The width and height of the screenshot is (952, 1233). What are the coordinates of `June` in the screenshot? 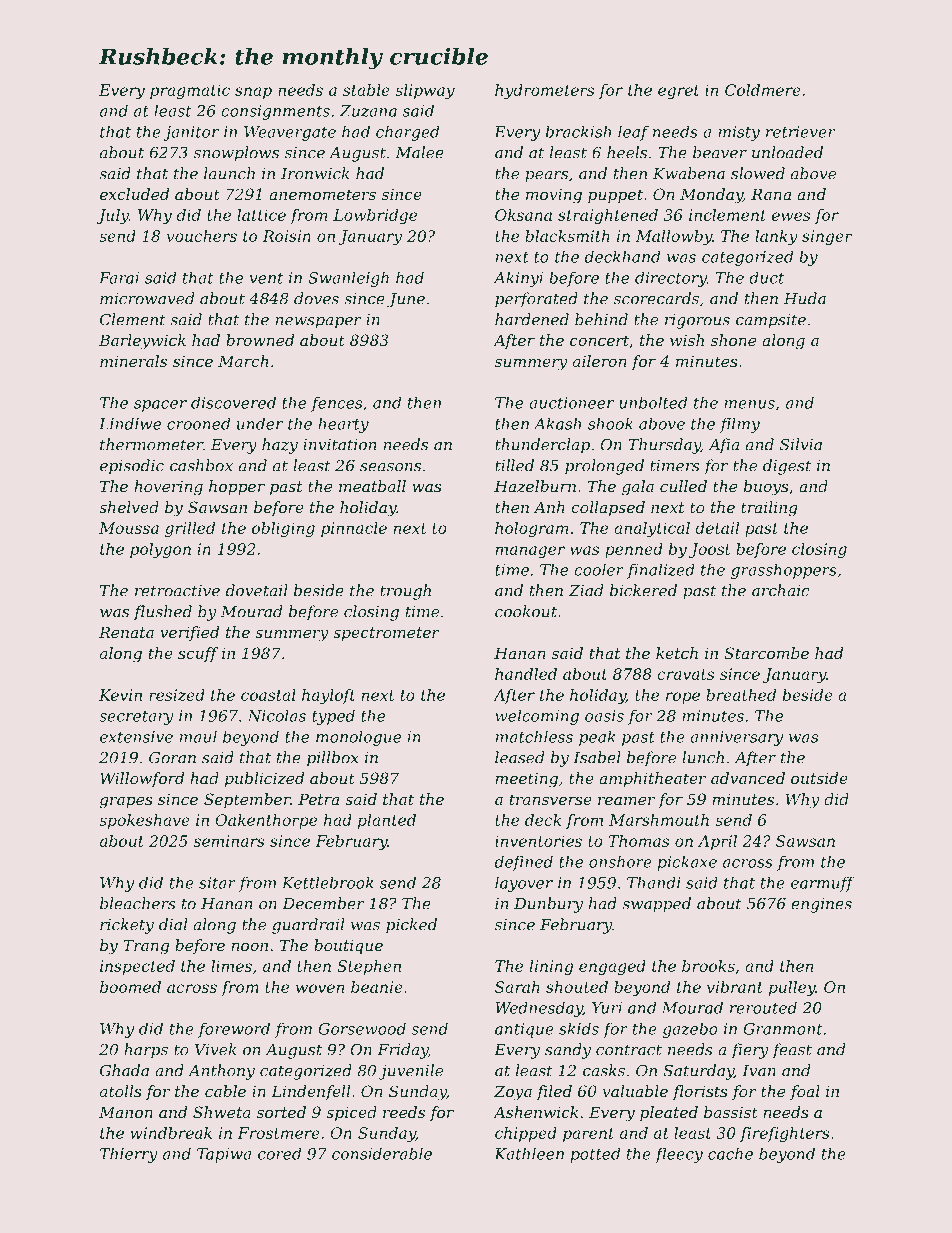 It's located at (406, 300).
